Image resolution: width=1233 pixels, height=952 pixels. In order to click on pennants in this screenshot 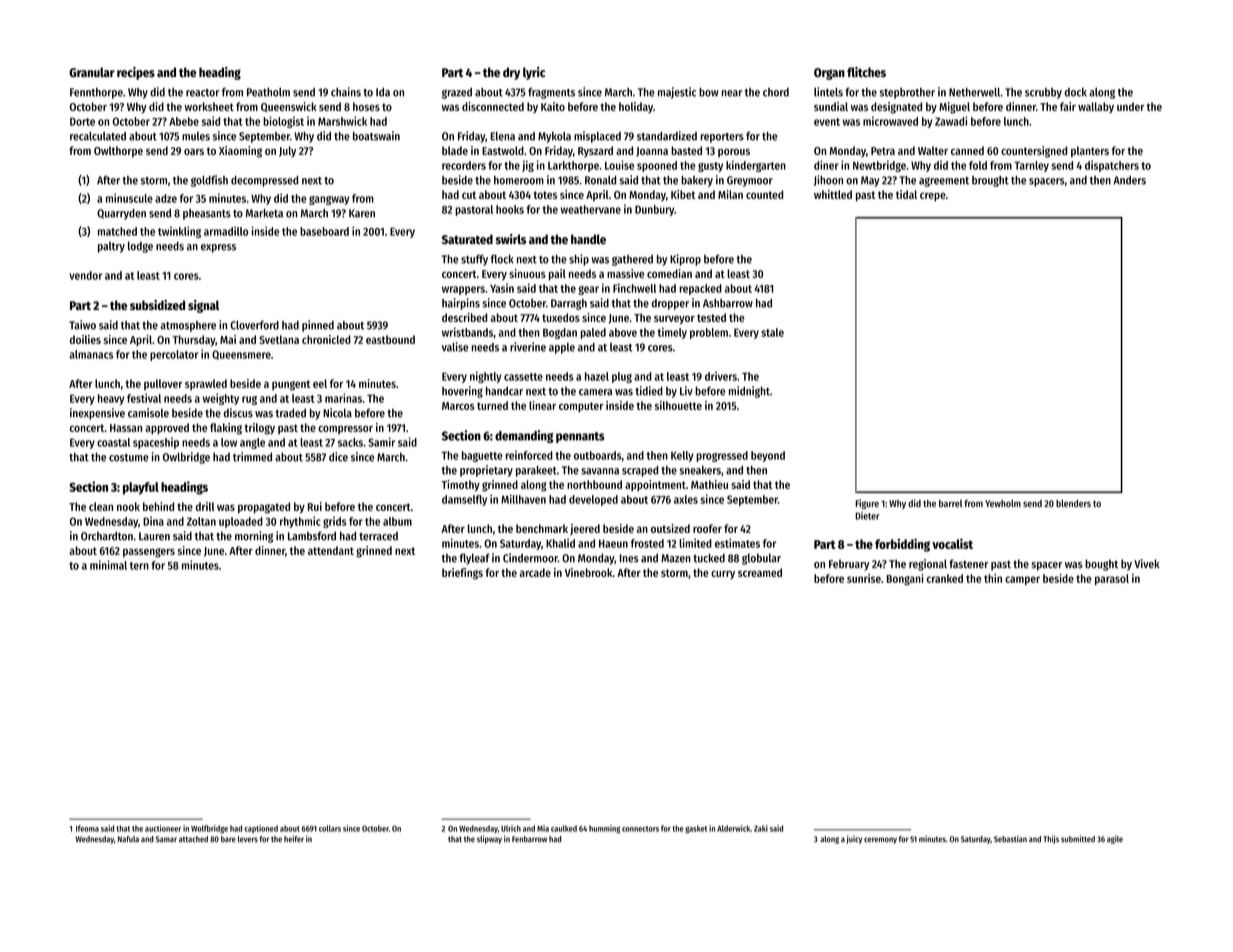, I will do `click(580, 437)`.
